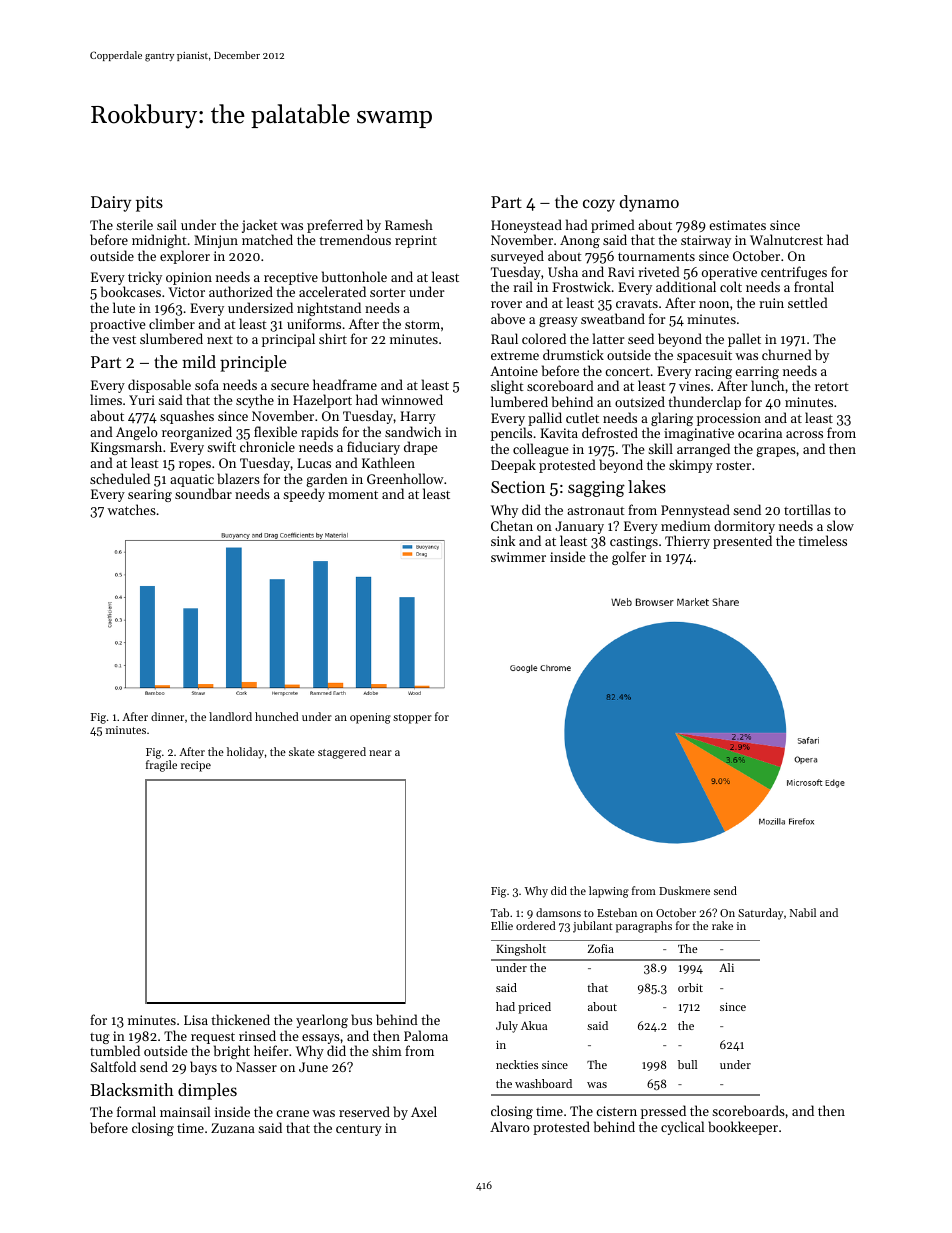  What do you see at coordinates (260, 226) in the document?
I see `jacket` at bounding box center [260, 226].
